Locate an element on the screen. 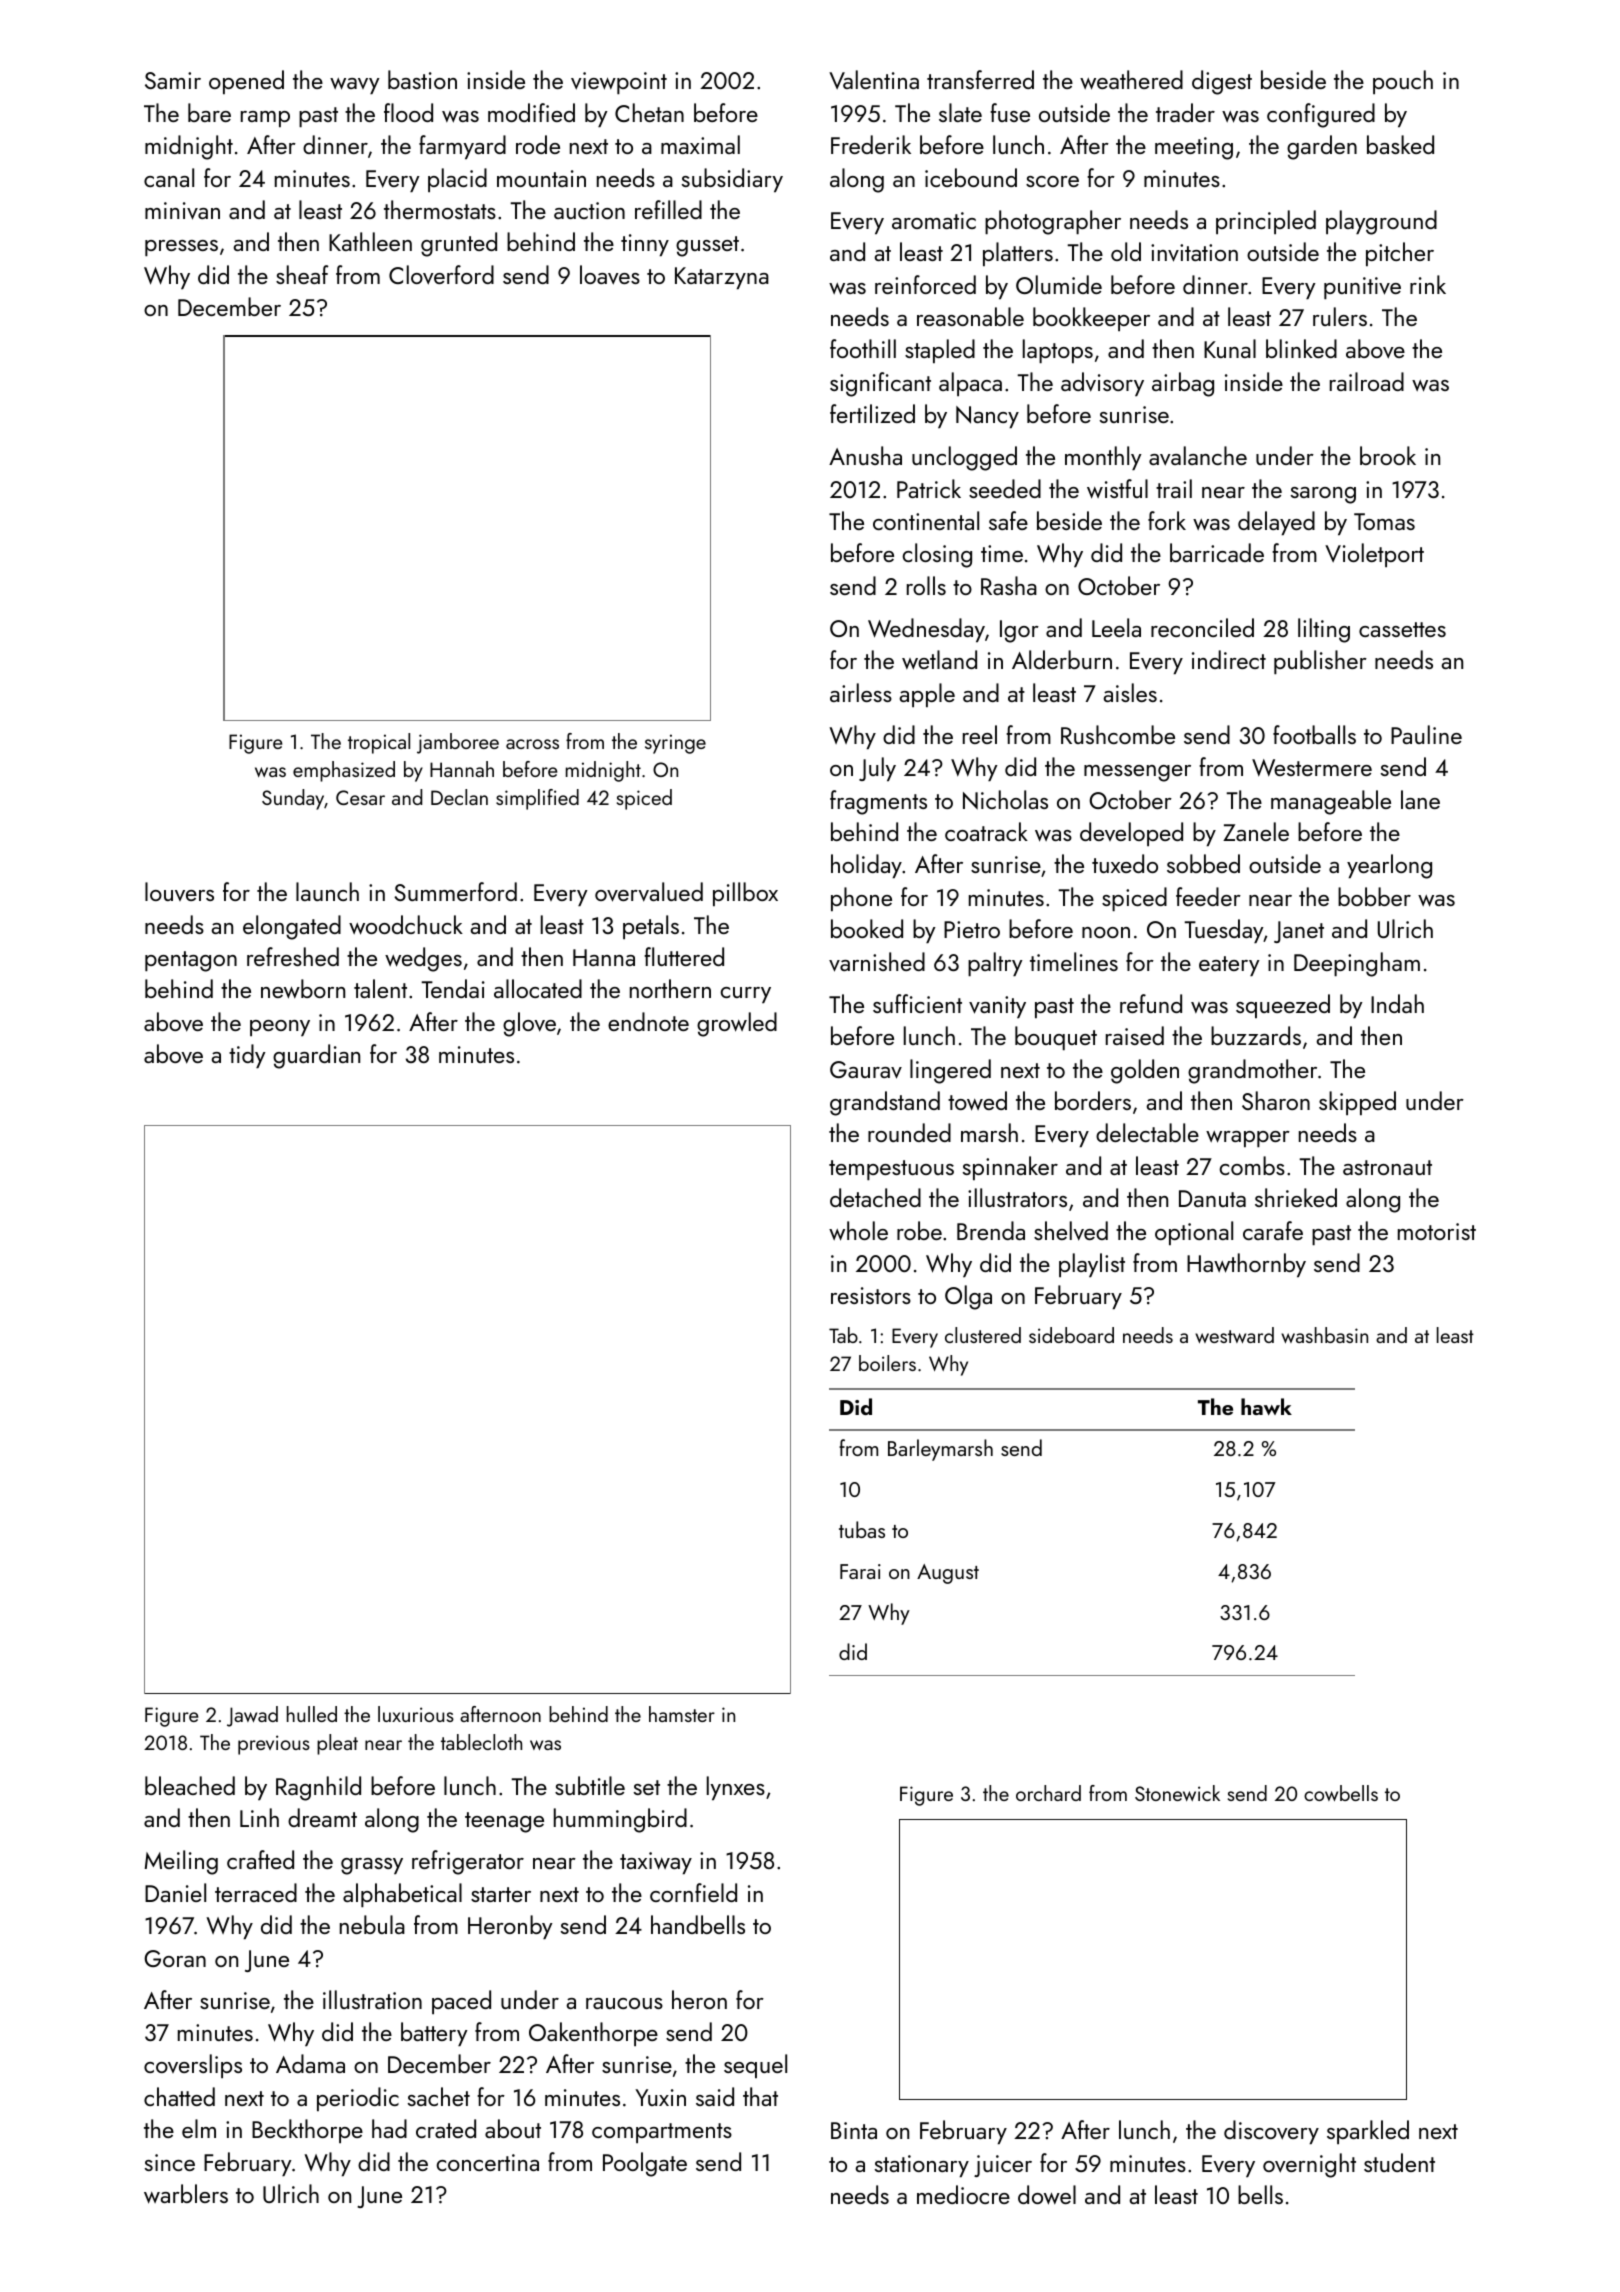  pouch is located at coordinates (1403, 82).
